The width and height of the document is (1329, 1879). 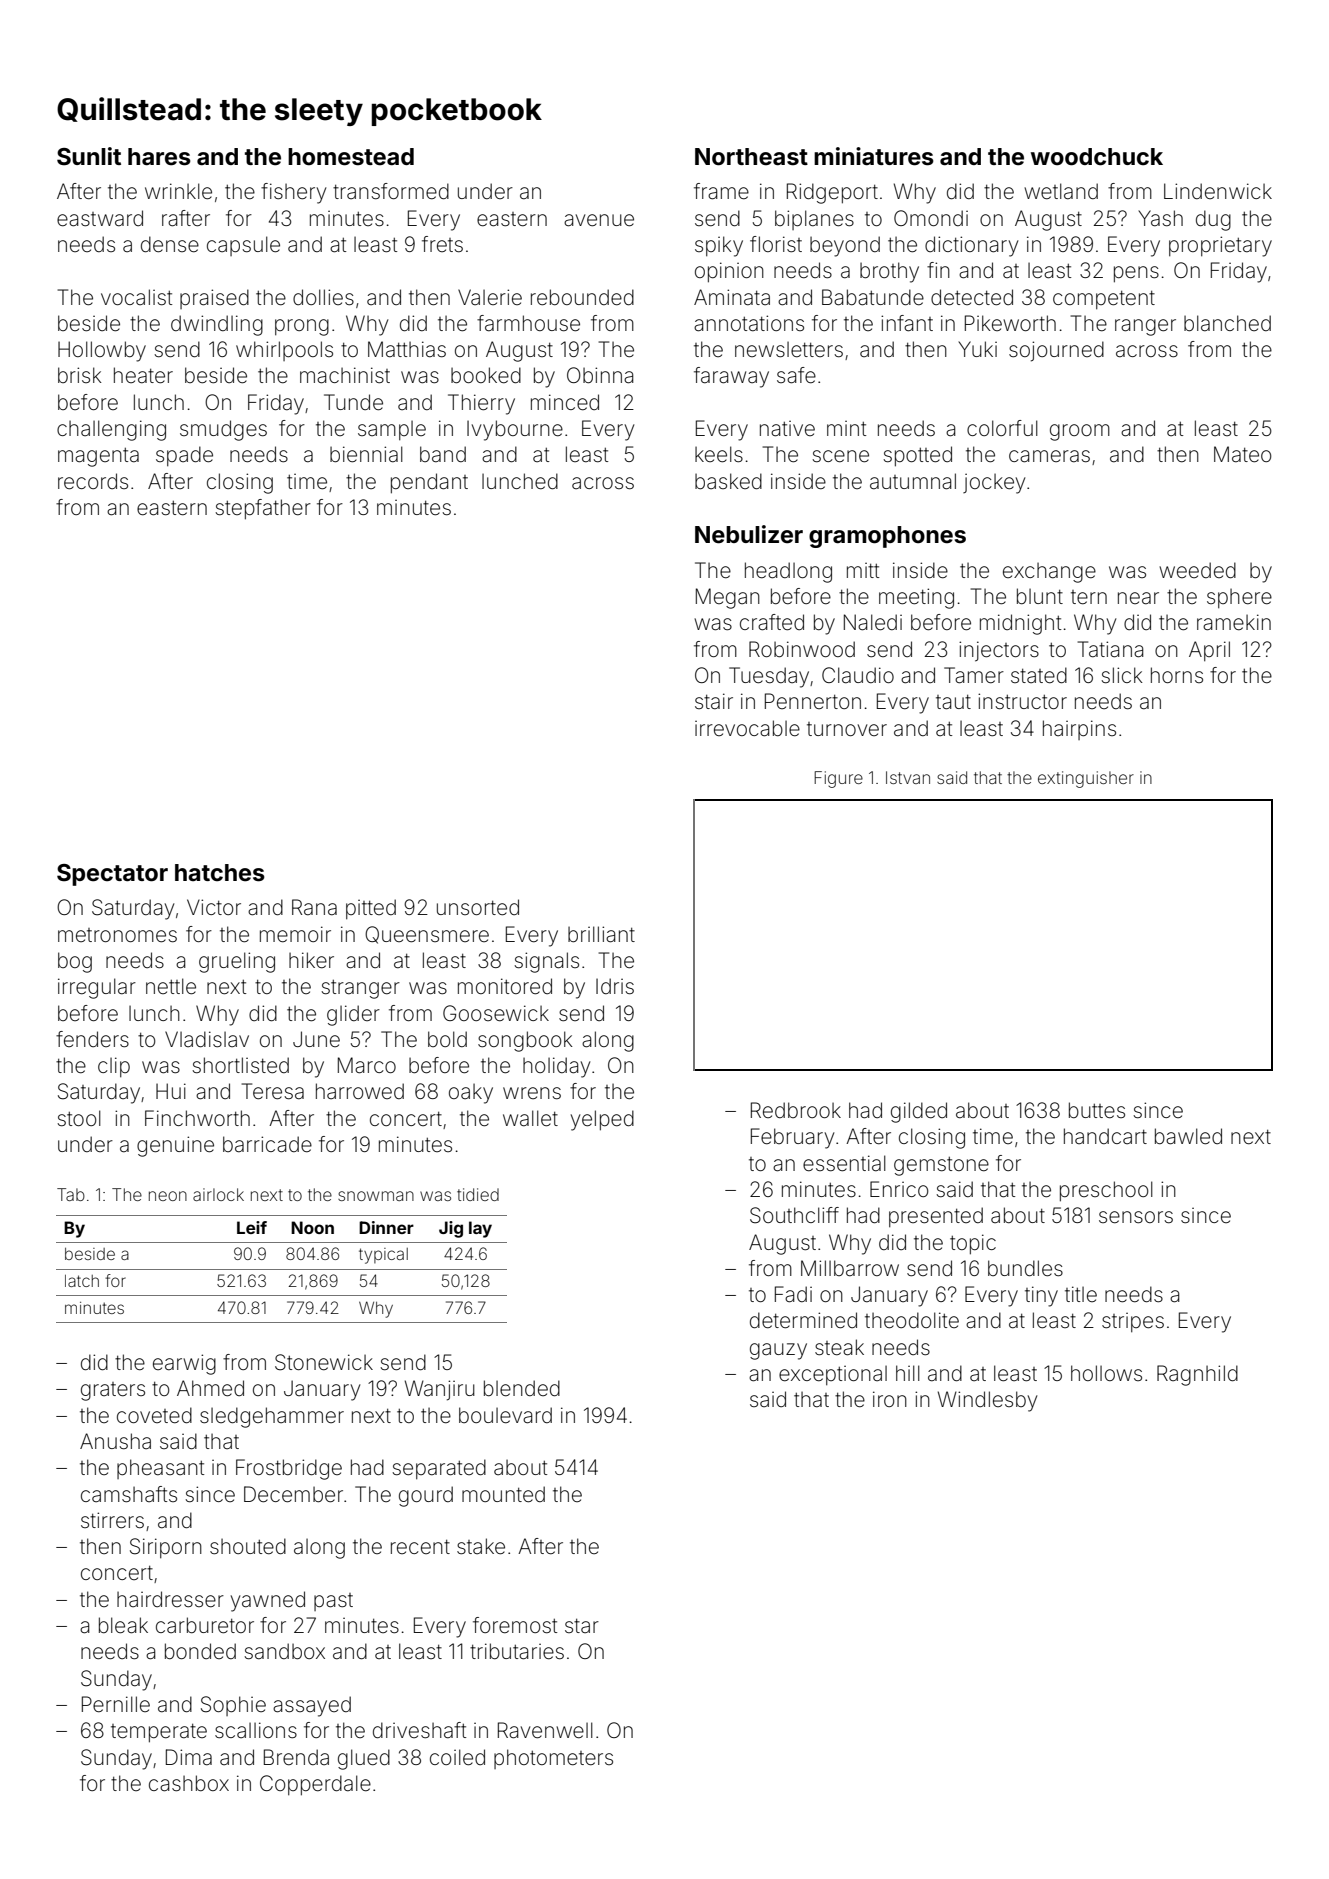 I want to click on dwindling, so click(x=217, y=325).
